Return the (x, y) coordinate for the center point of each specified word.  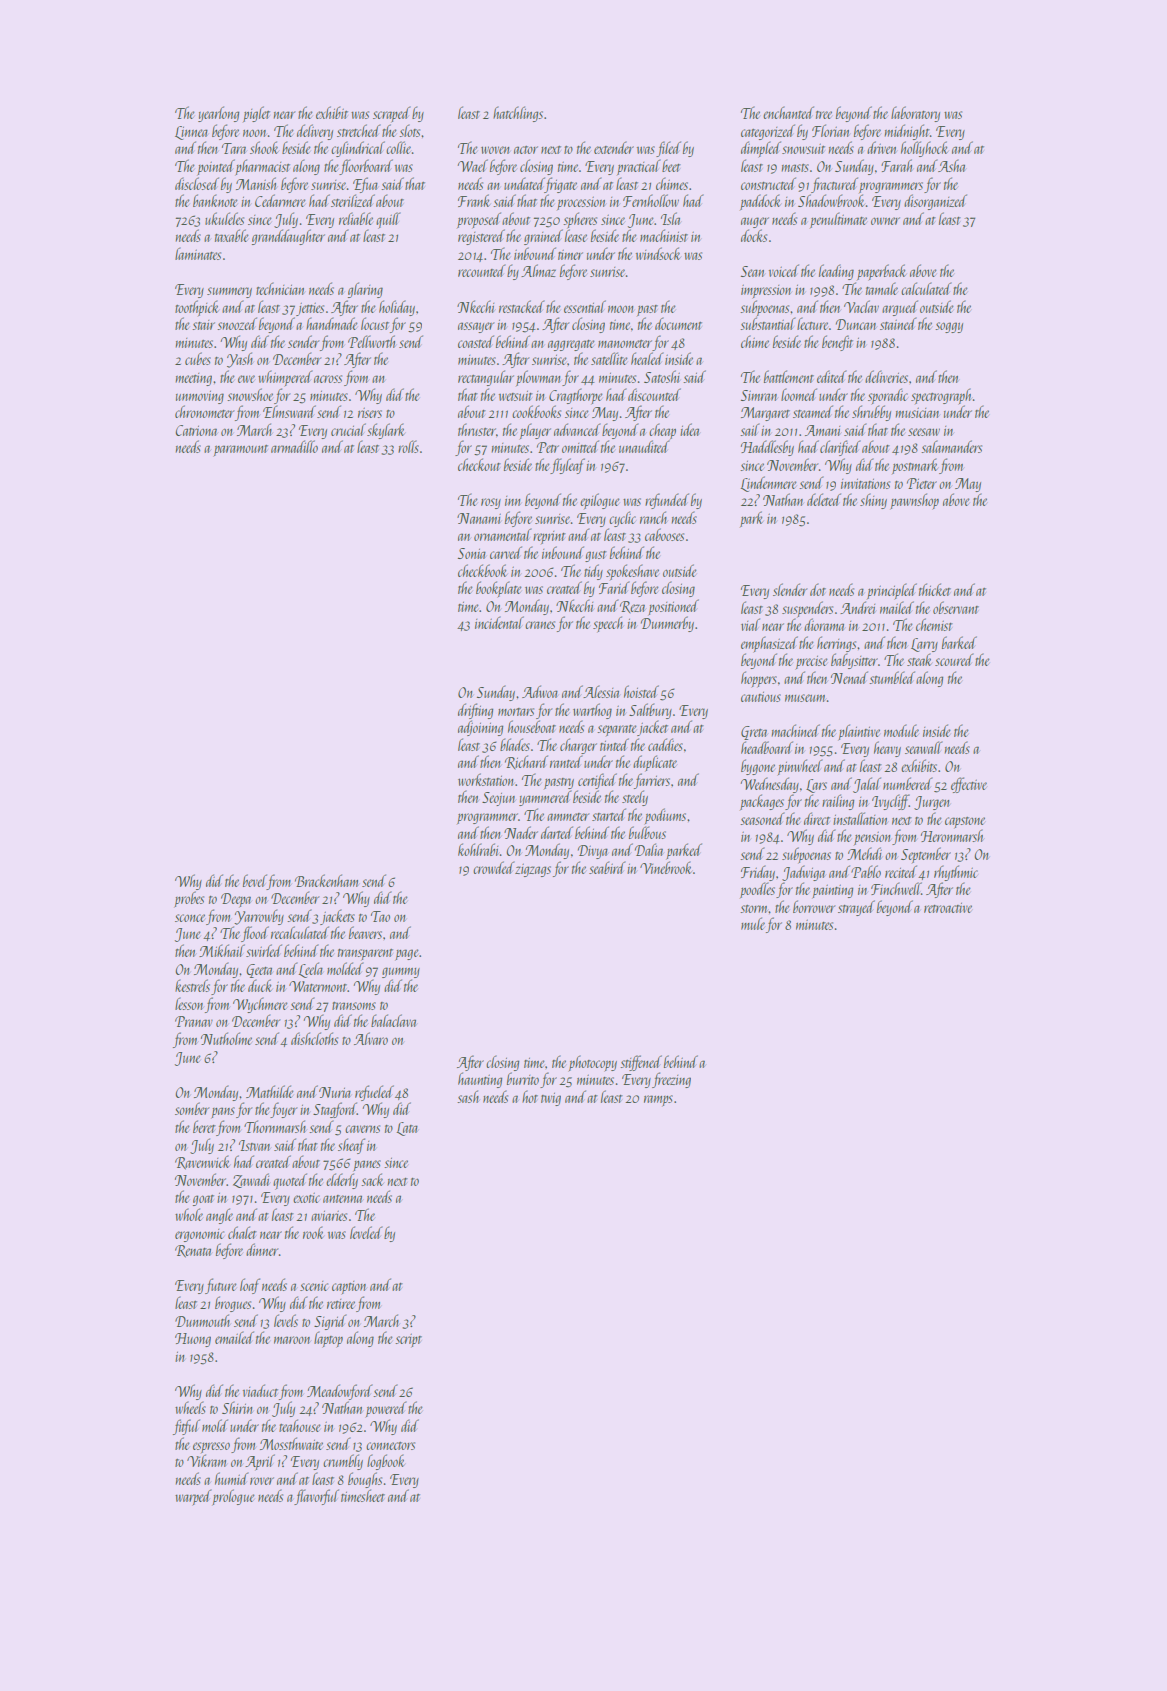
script (408, 1341)
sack (372, 1179)
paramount (240, 451)
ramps (658, 1101)
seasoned (762, 818)
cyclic (622, 519)
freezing (671, 1080)
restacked (522, 306)
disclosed (197, 183)
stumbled (892, 677)
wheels (190, 1407)
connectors (390, 1446)
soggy (949, 327)
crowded (494, 867)
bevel (255, 880)
